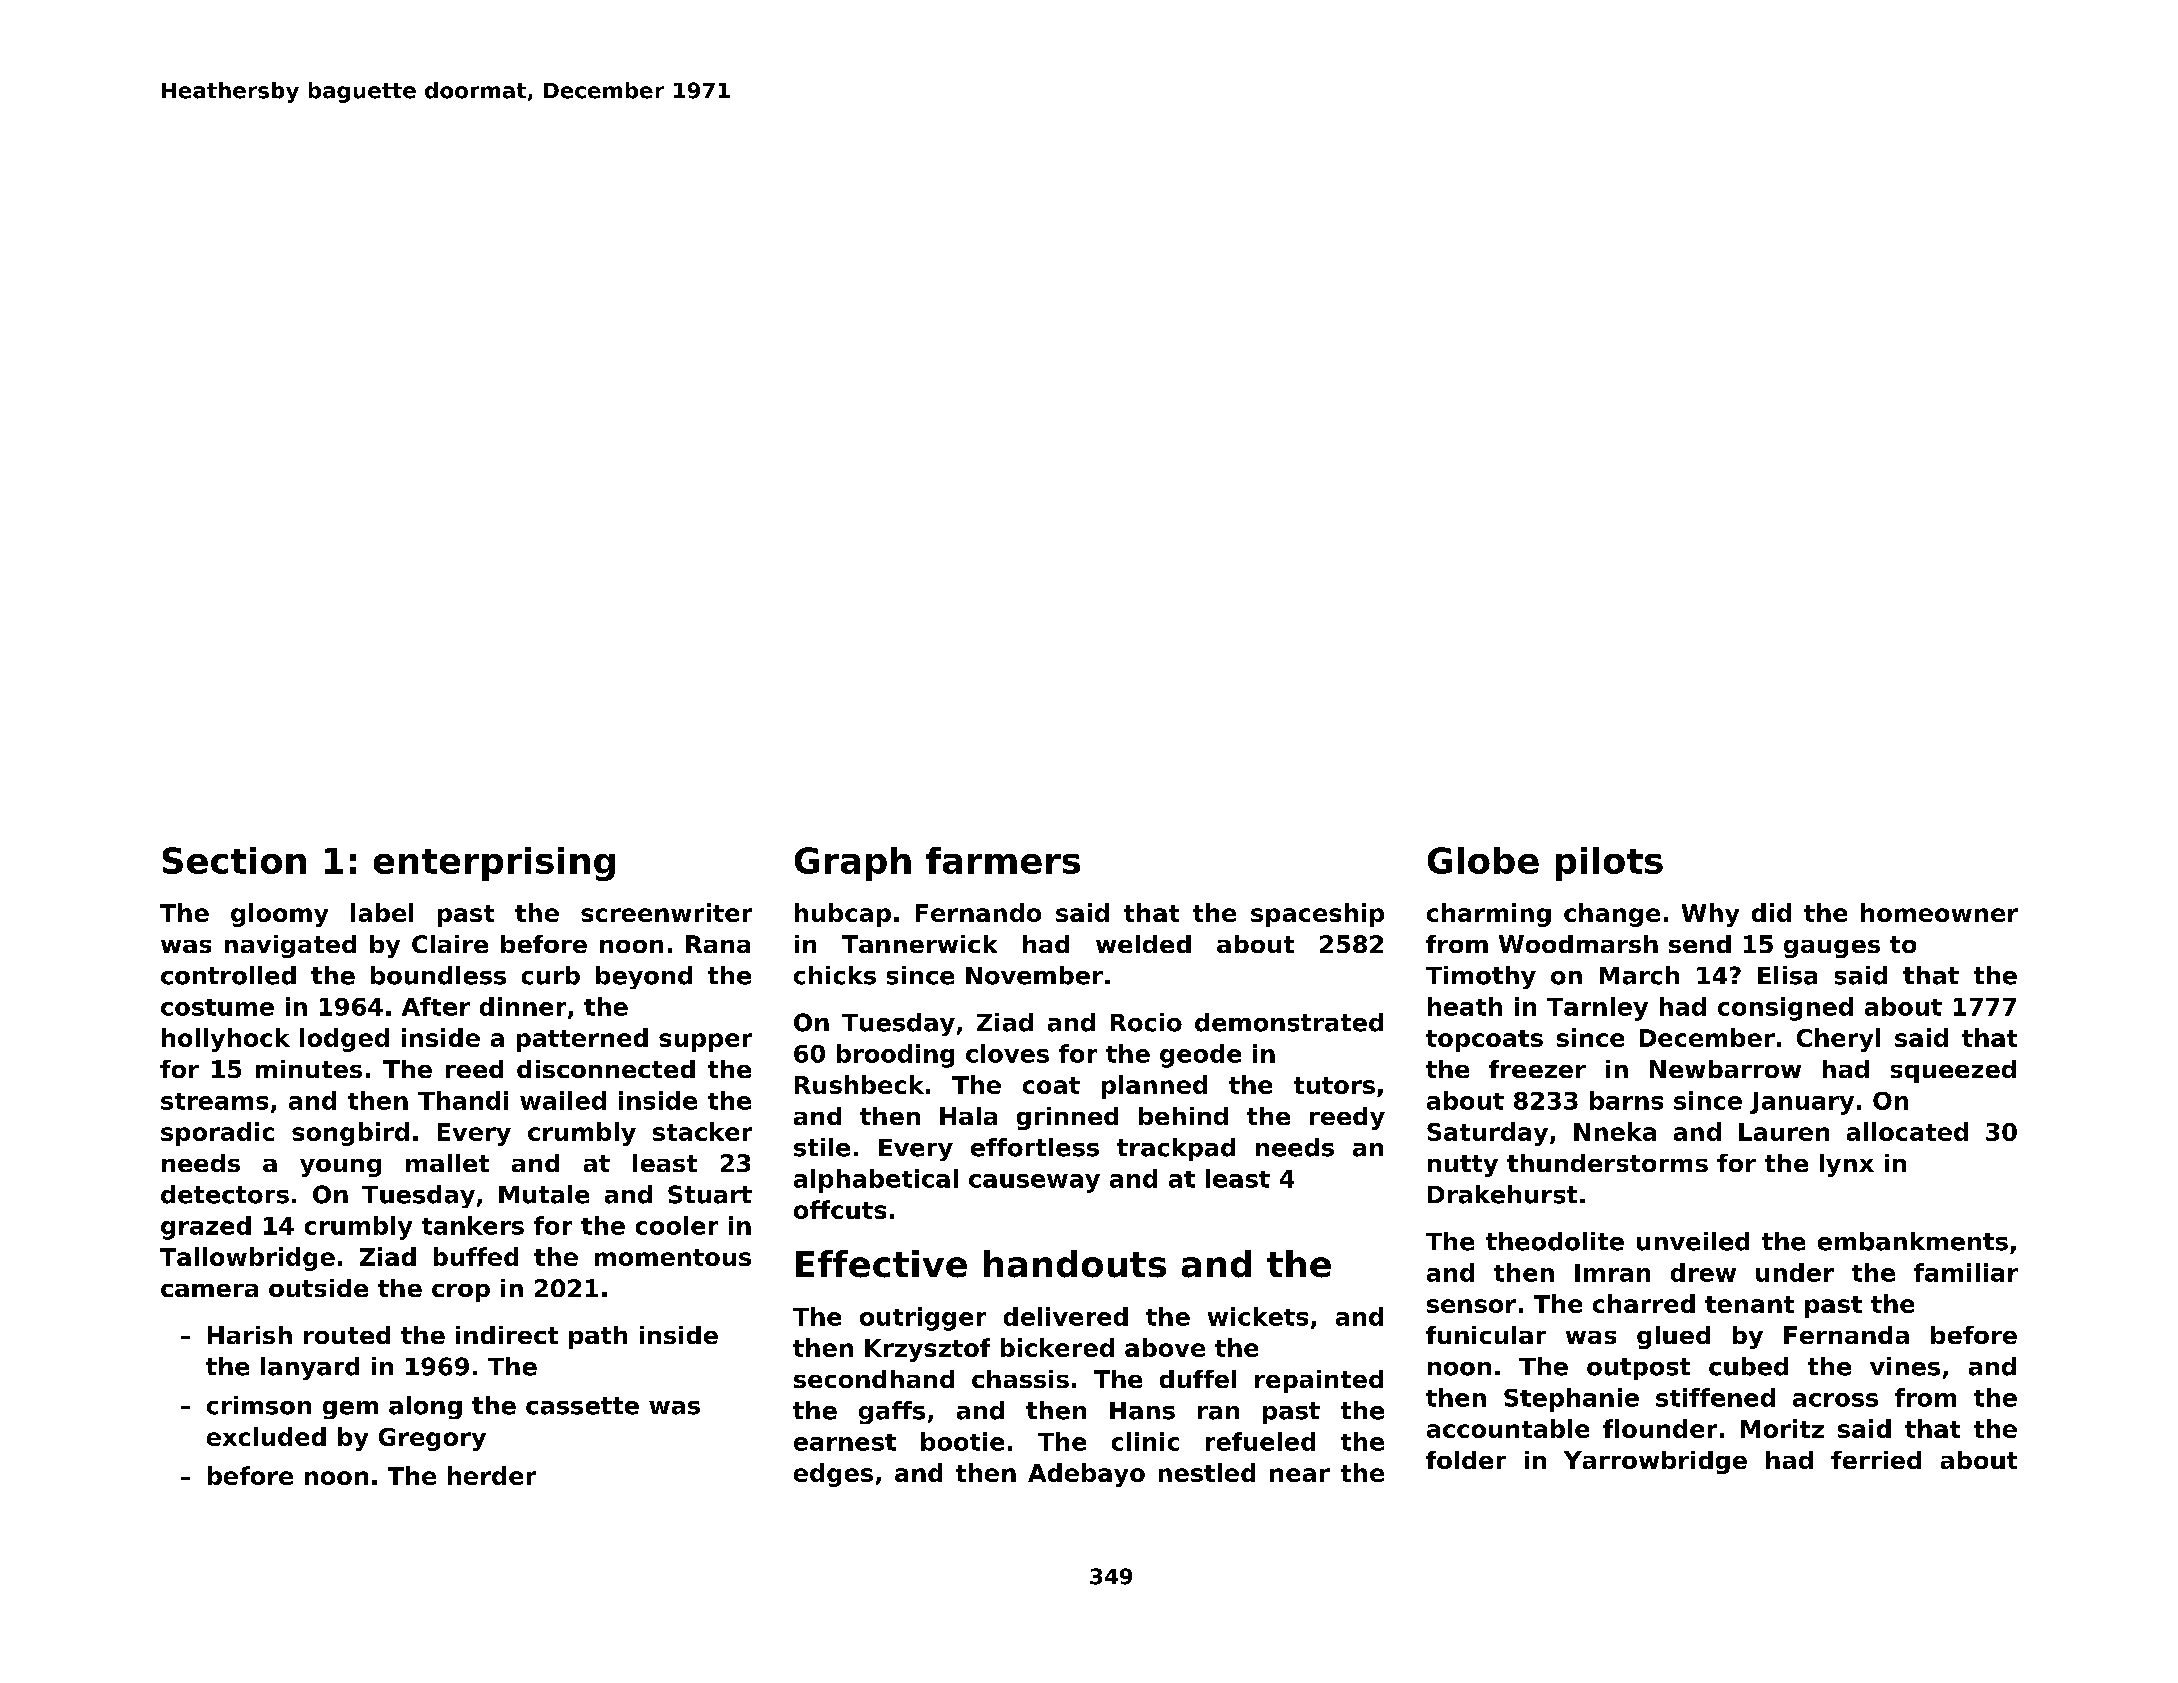 The height and width of the screenshot is (1683, 2178). I want to click on crimson, so click(259, 1405).
